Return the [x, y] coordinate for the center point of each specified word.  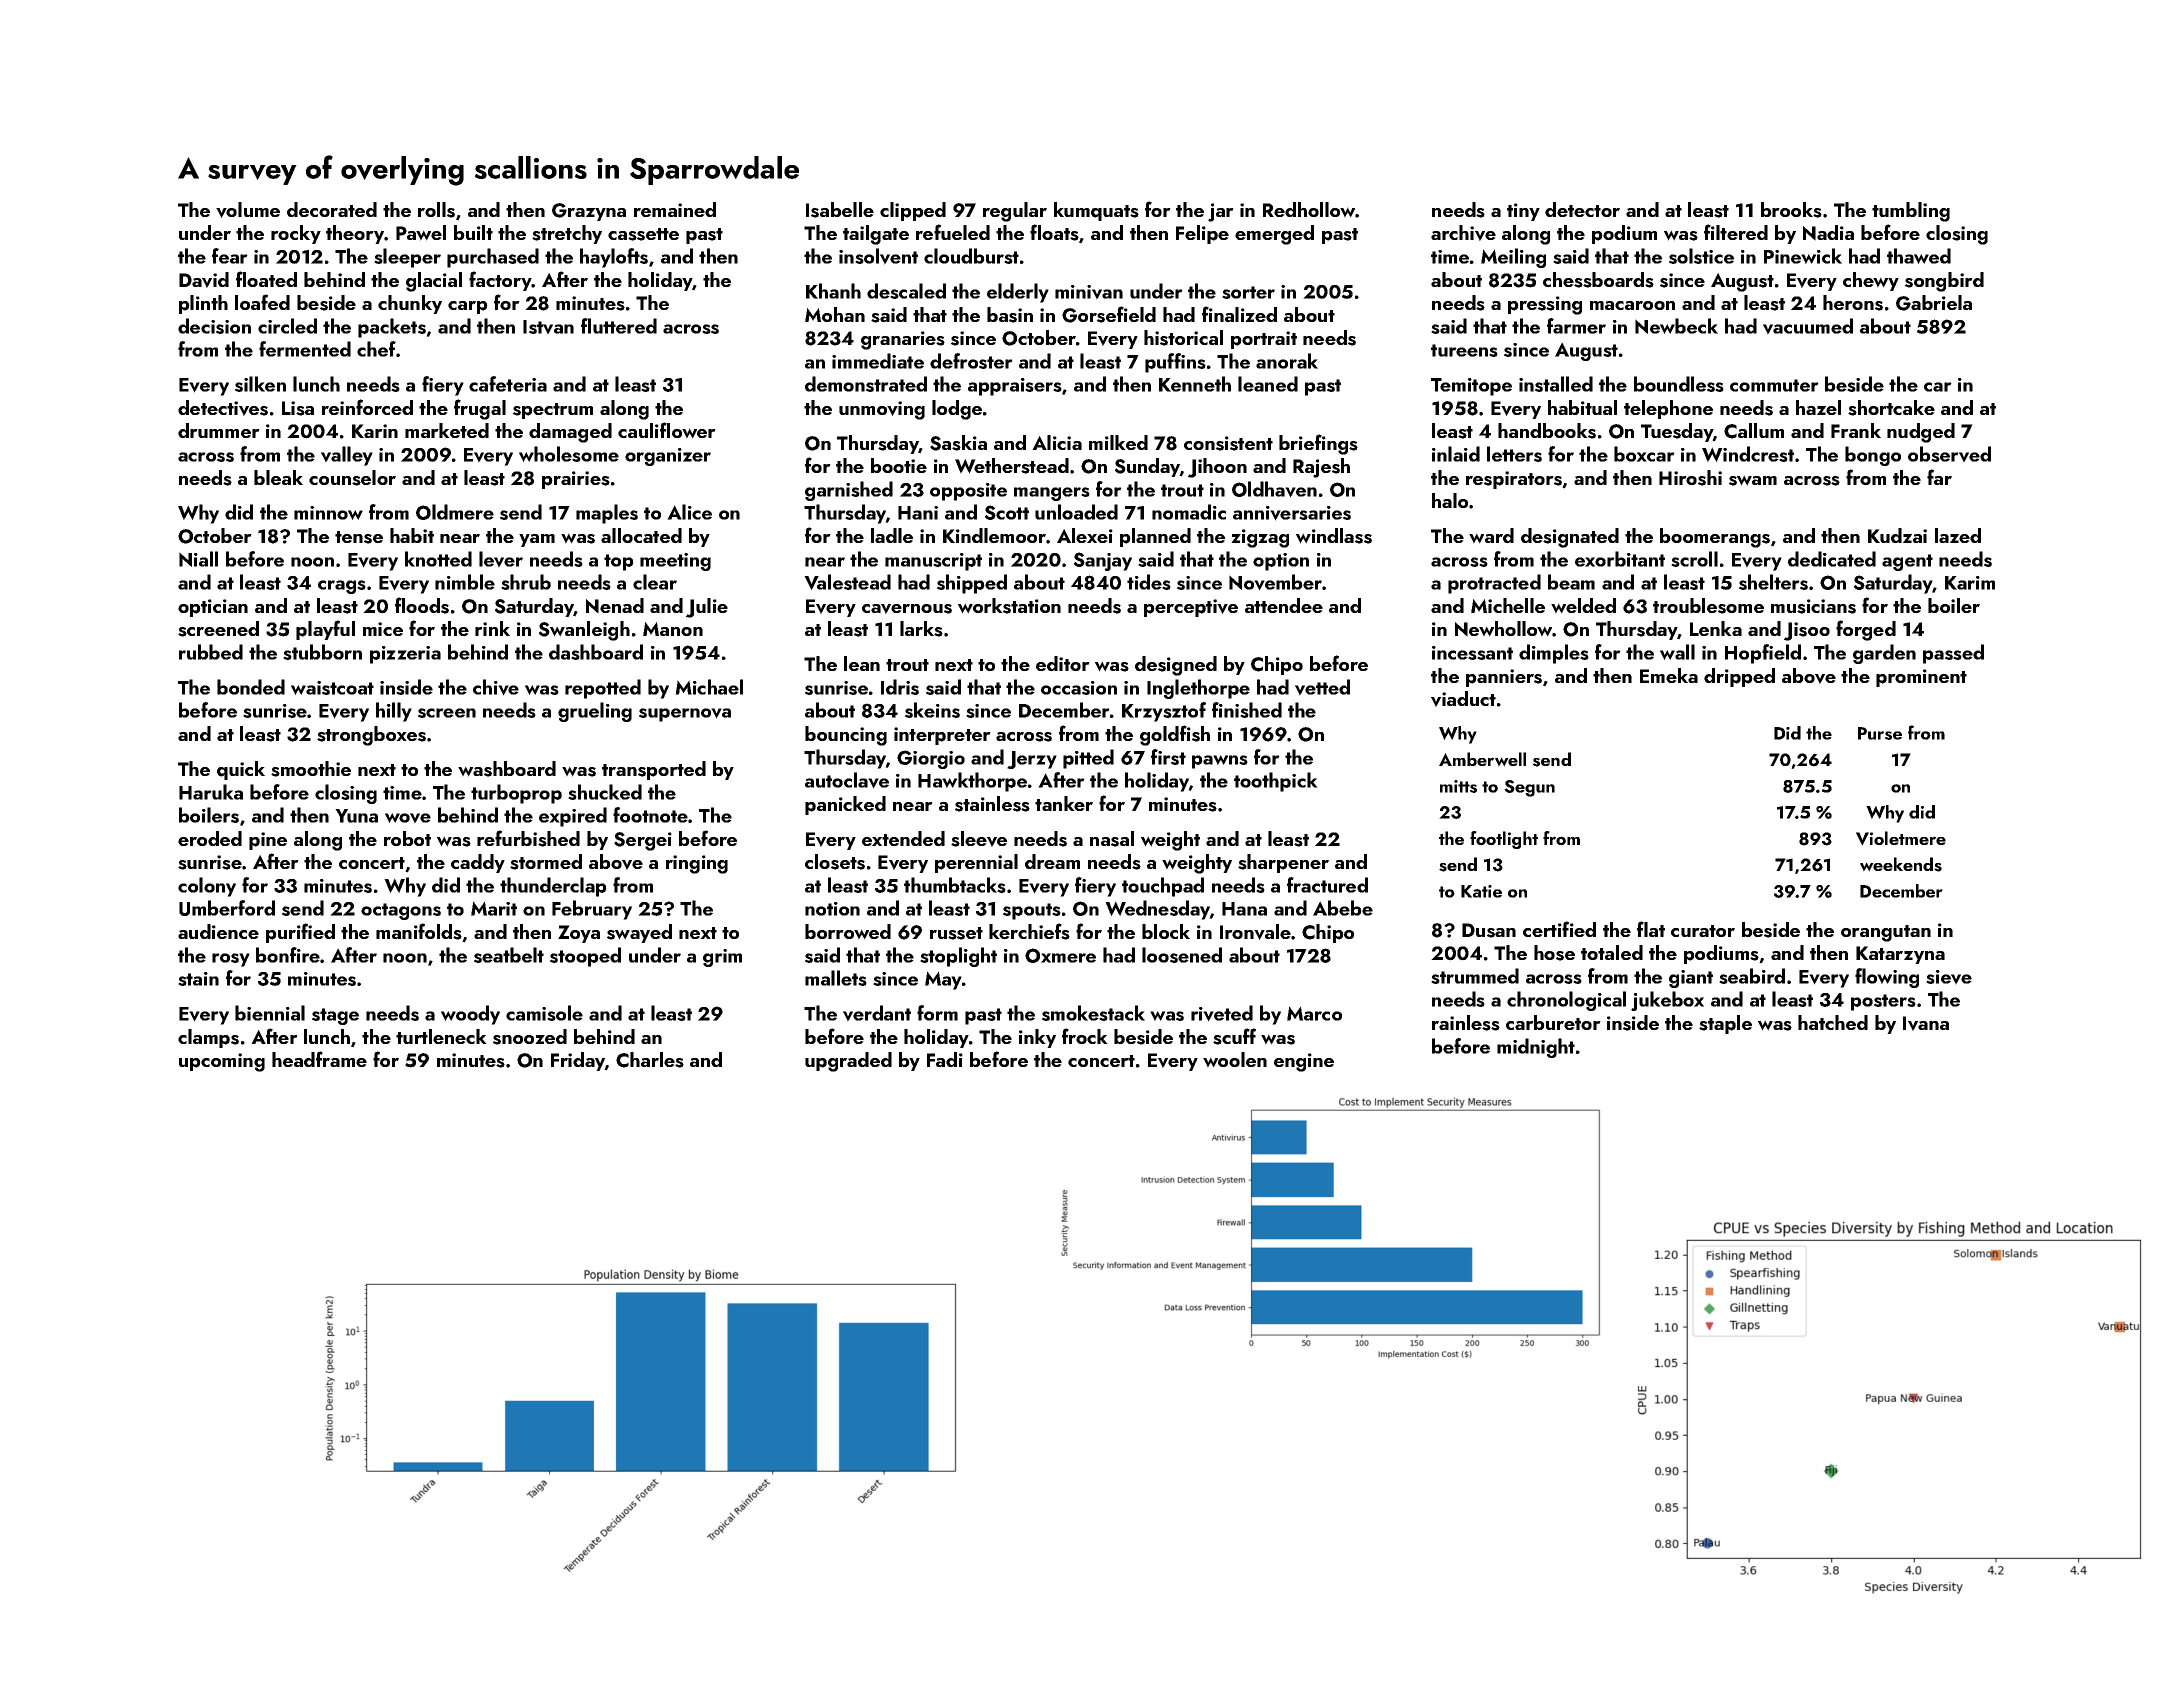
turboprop [516, 794]
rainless [1466, 1023]
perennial [976, 863]
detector [1582, 209]
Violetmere [1901, 838]
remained [675, 209]
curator [1703, 931]
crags [342, 587]
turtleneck [441, 1036]
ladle [892, 535]
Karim [1970, 583]
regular [1015, 212]
